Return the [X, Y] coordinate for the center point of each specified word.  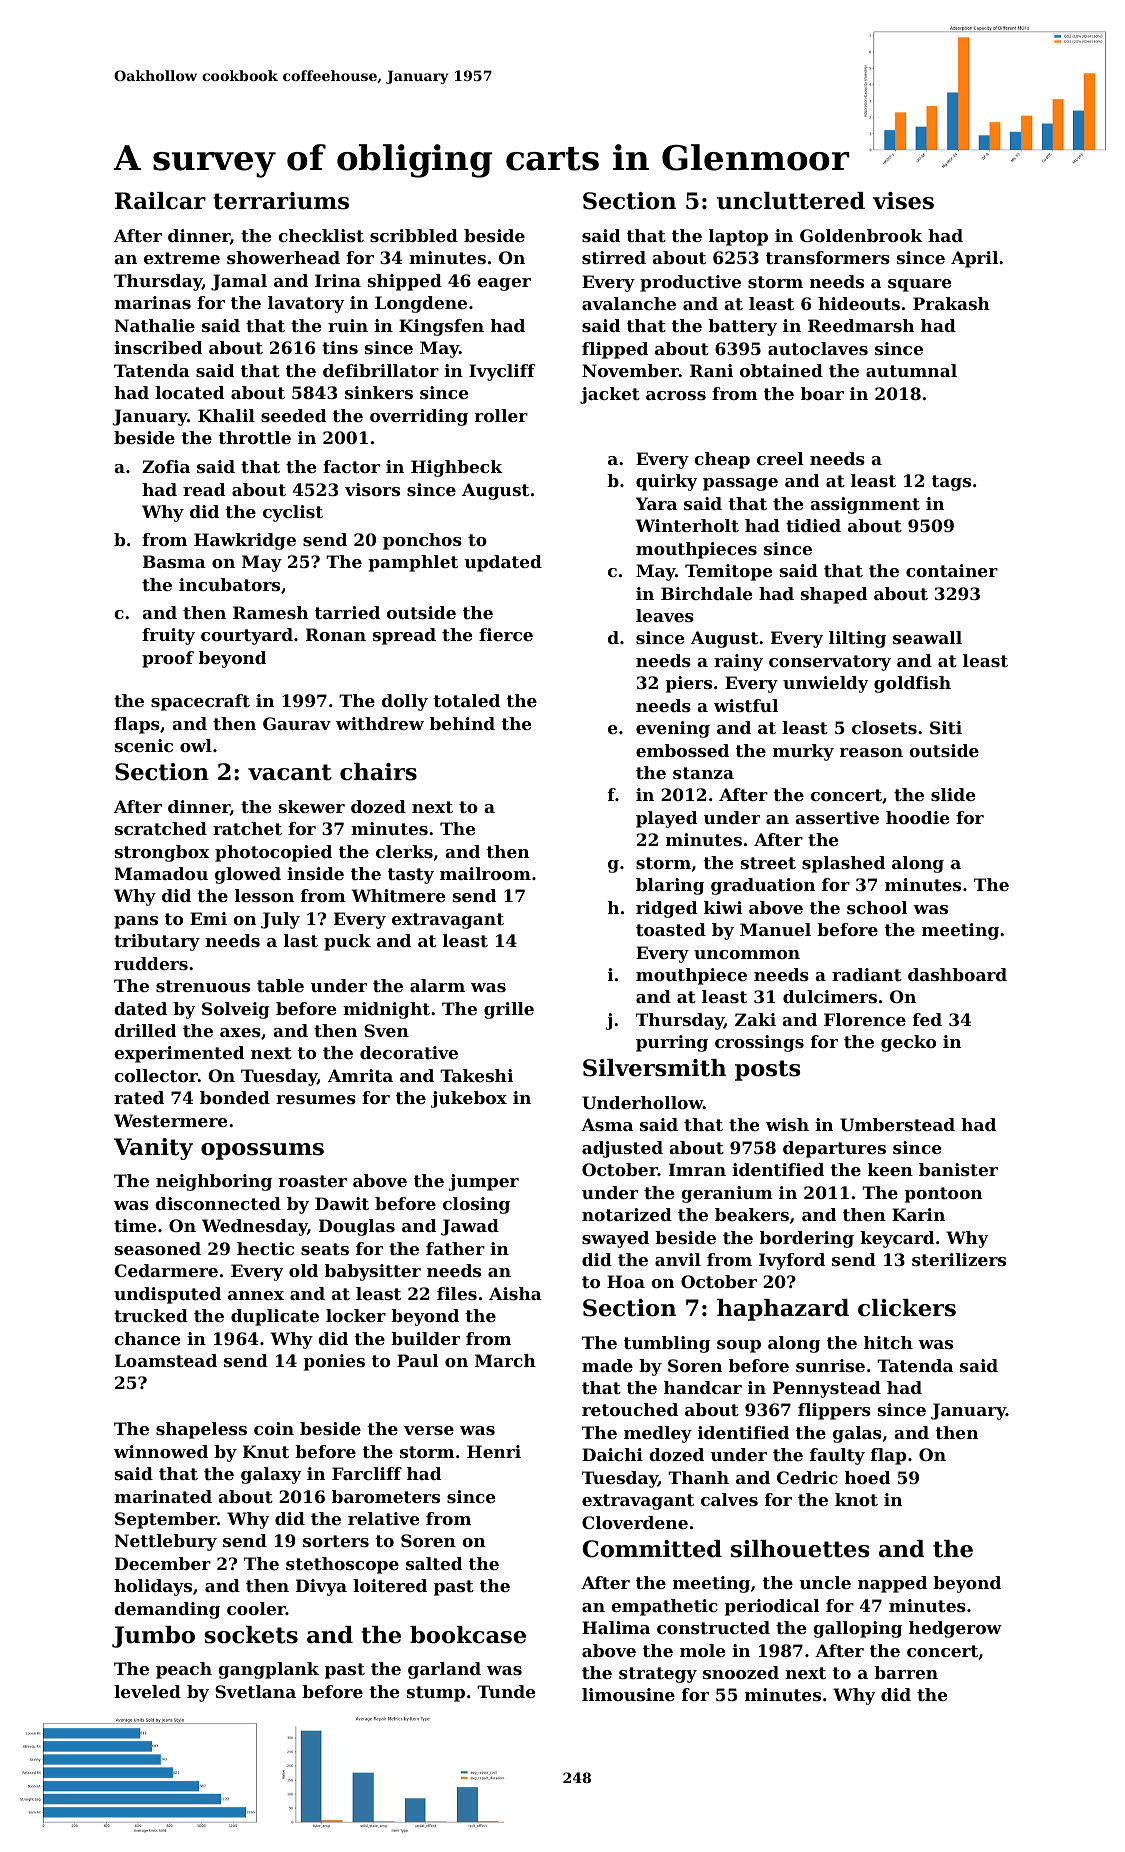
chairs [378, 772]
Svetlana [255, 1691]
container [952, 570]
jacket [610, 395]
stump [436, 1694]
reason [871, 752]
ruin [348, 325]
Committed [652, 1549]
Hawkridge [245, 541]
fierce [506, 634]
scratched [161, 828]
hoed [867, 1477]
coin [274, 1428]
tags [951, 483]
